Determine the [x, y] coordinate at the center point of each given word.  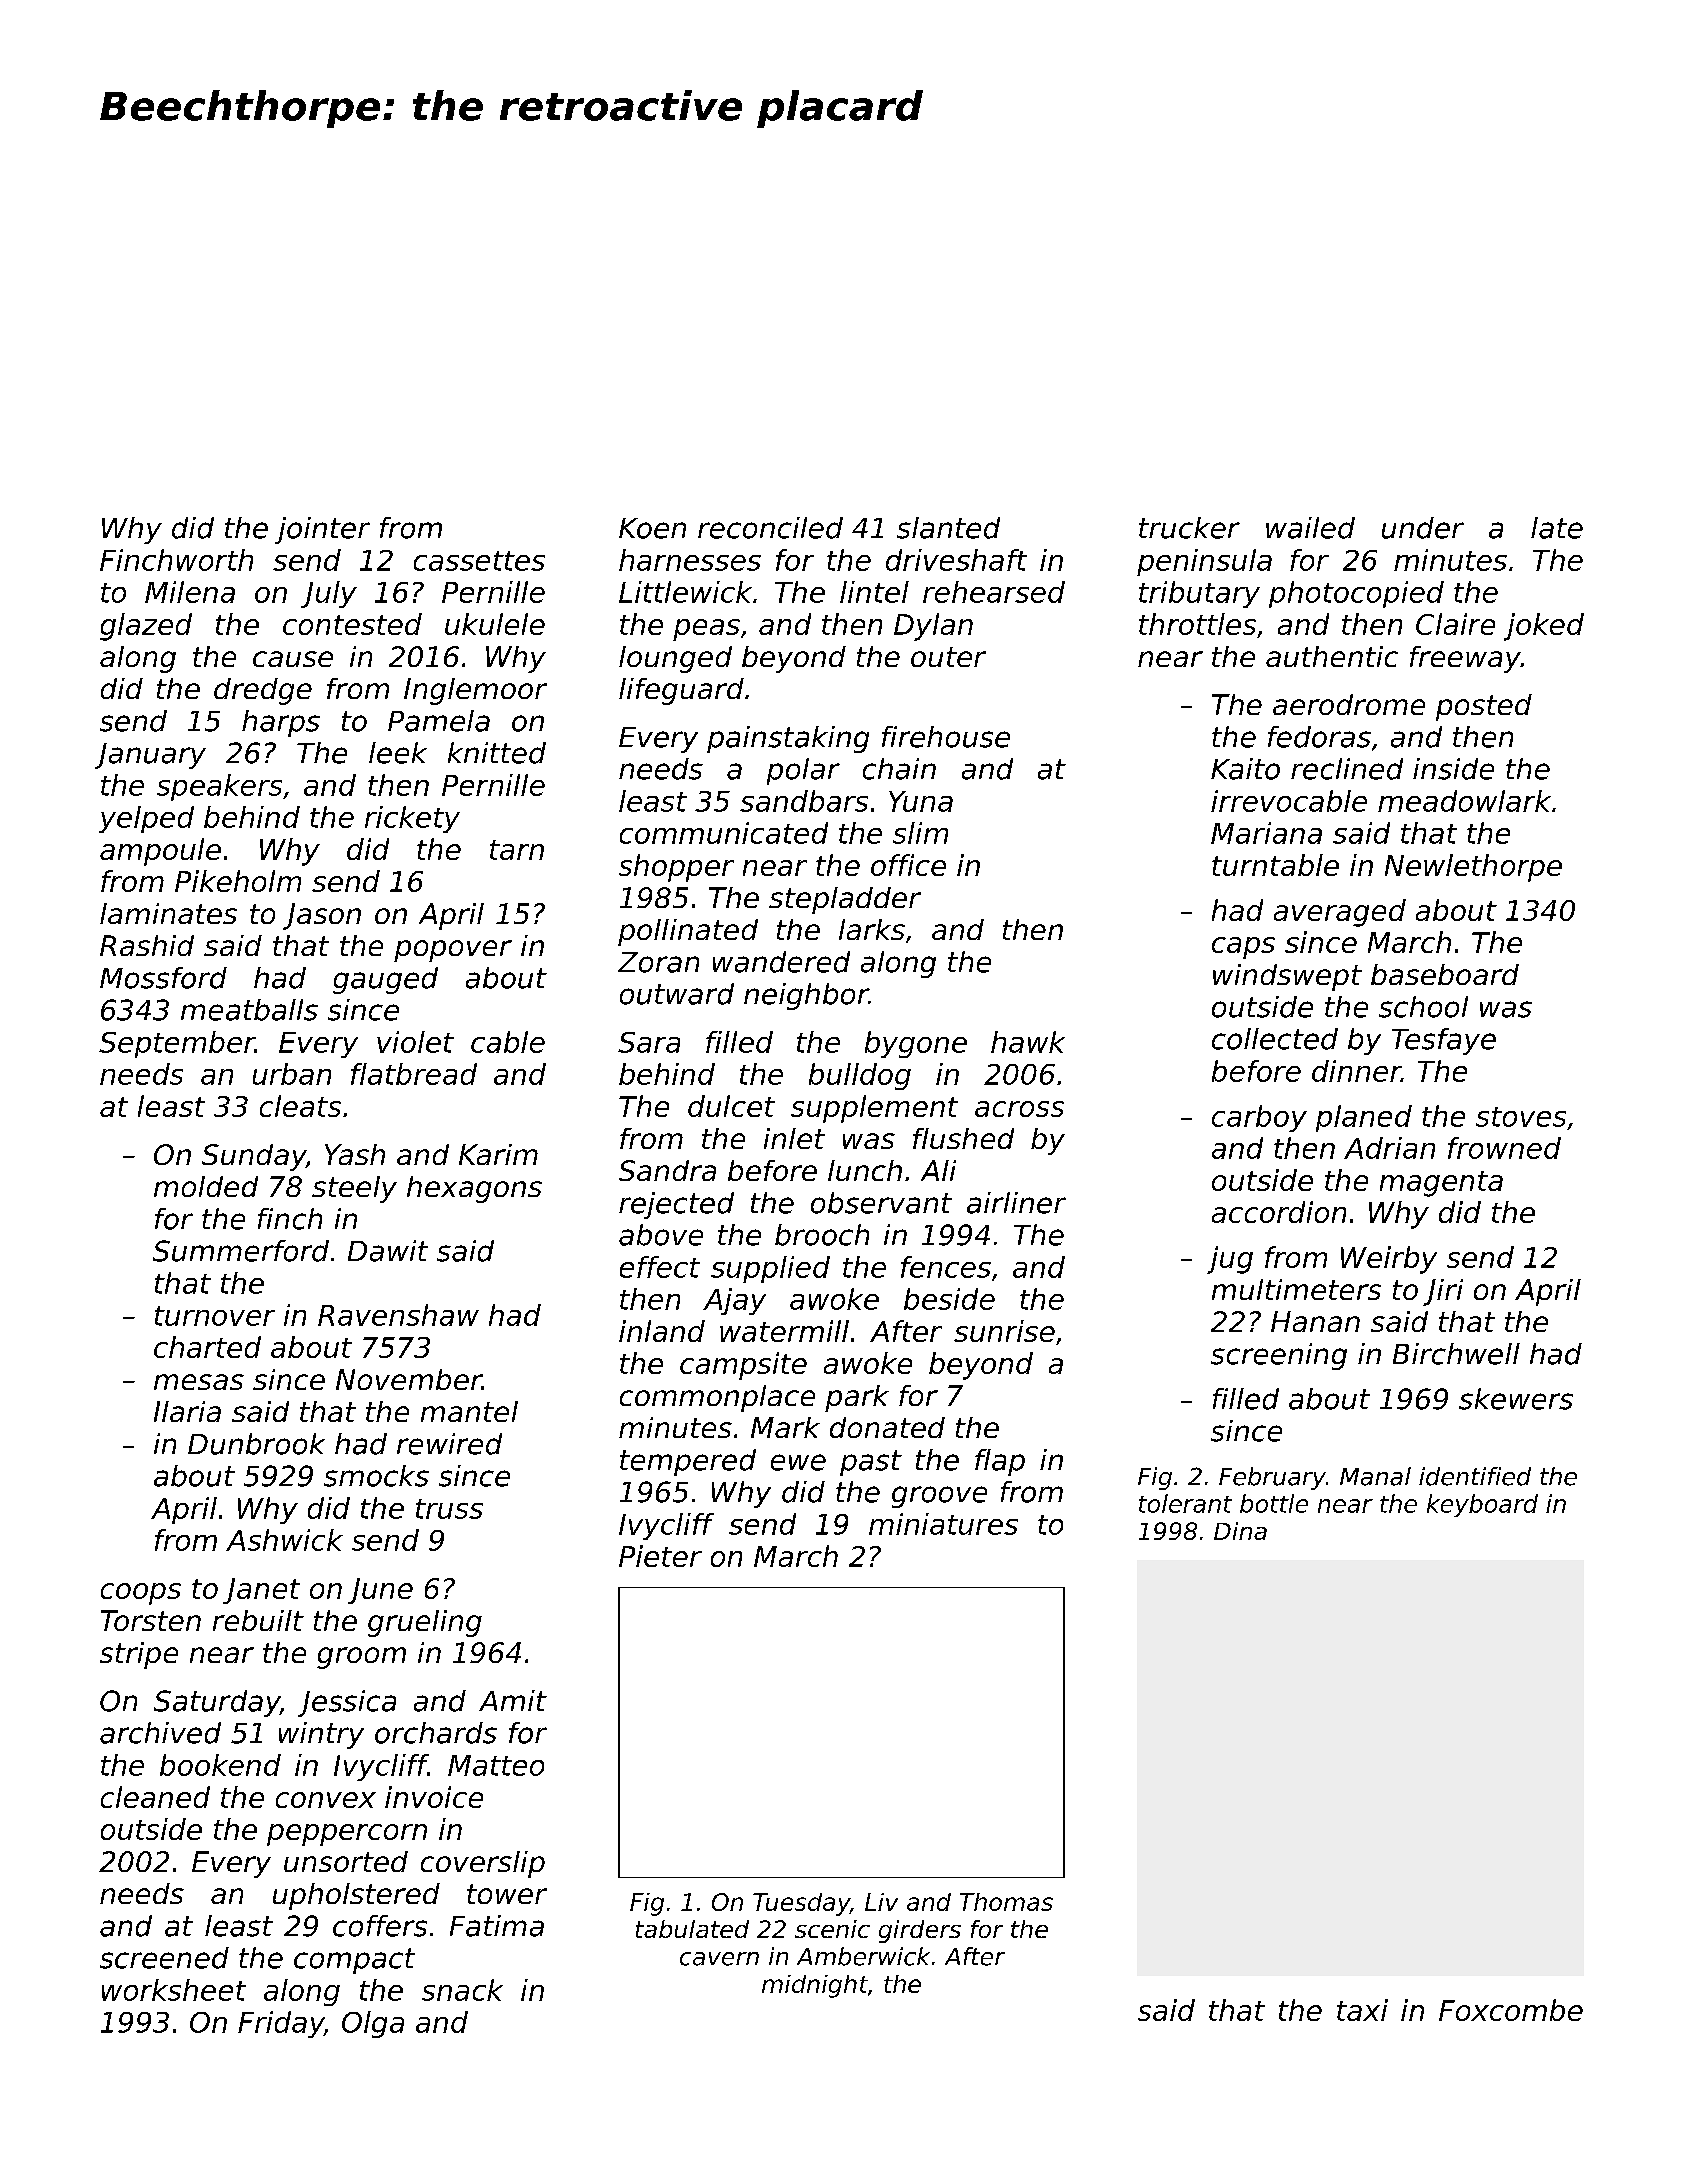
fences [946, 1267]
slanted [948, 528]
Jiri [1443, 1292]
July [329, 594]
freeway [1465, 659]
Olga [373, 2024]
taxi [1362, 2010]
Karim [498, 1154]
